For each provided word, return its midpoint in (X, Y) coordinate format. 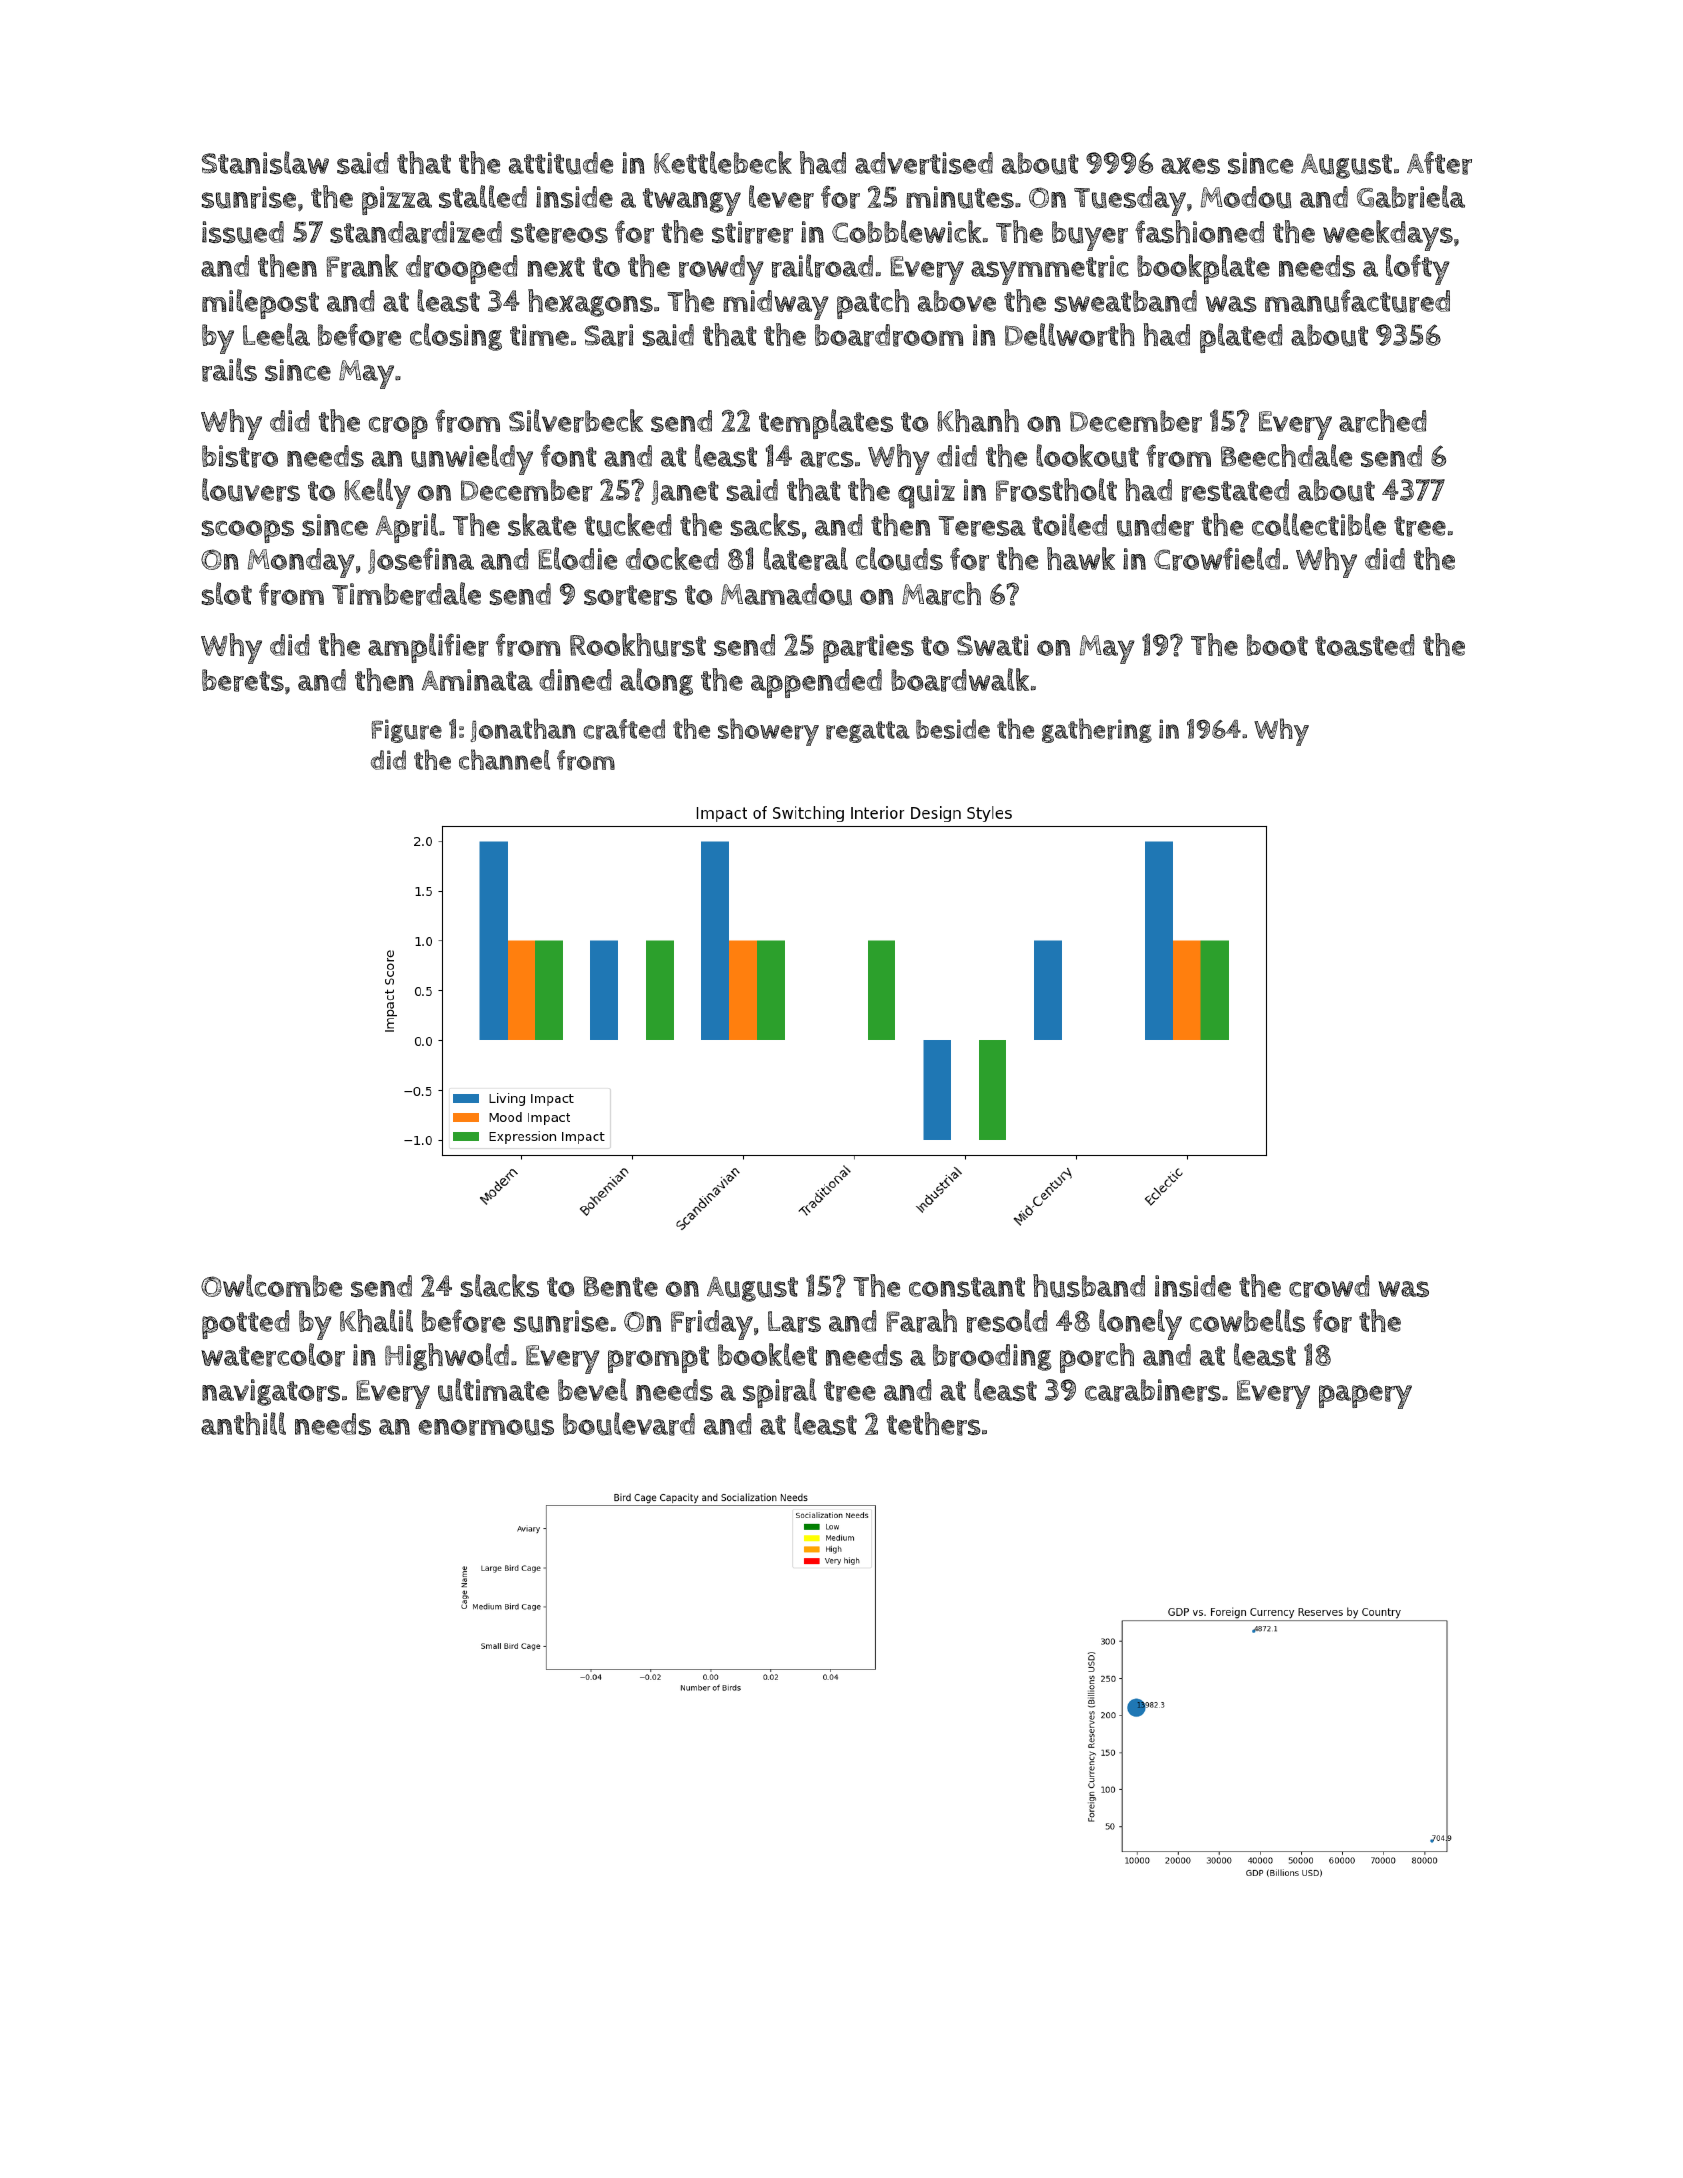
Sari (609, 335)
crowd (1329, 1286)
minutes (960, 197)
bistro (240, 456)
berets (243, 680)
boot (1277, 645)
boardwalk (960, 680)
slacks (500, 1285)
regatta (868, 732)
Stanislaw (265, 162)
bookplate (1203, 269)
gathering (1097, 730)
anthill (243, 1423)
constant (967, 1287)
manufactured (1357, 301)
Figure (407, 731)
